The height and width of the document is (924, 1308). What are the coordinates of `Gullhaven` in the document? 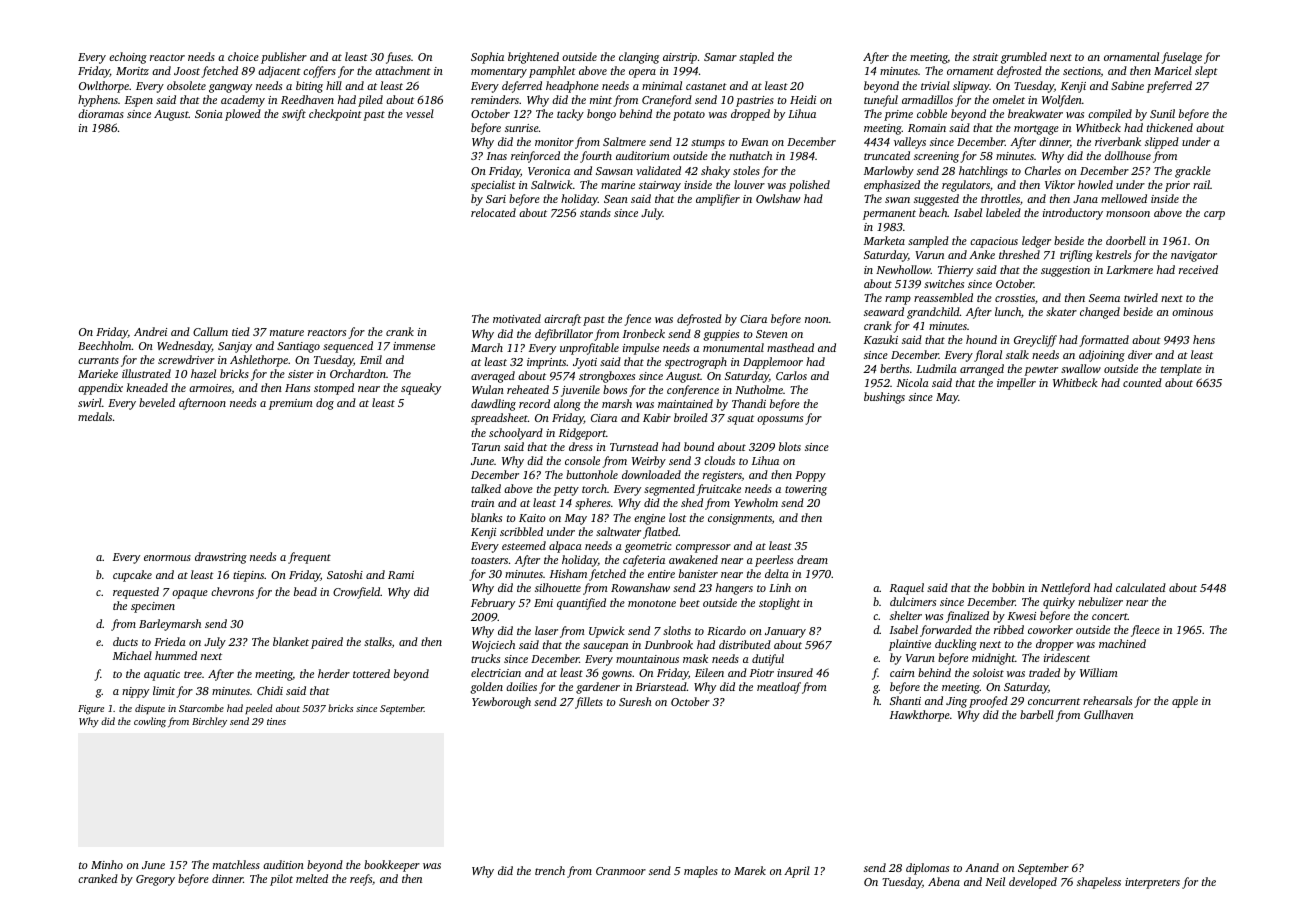 It's located at (1108, 714).
